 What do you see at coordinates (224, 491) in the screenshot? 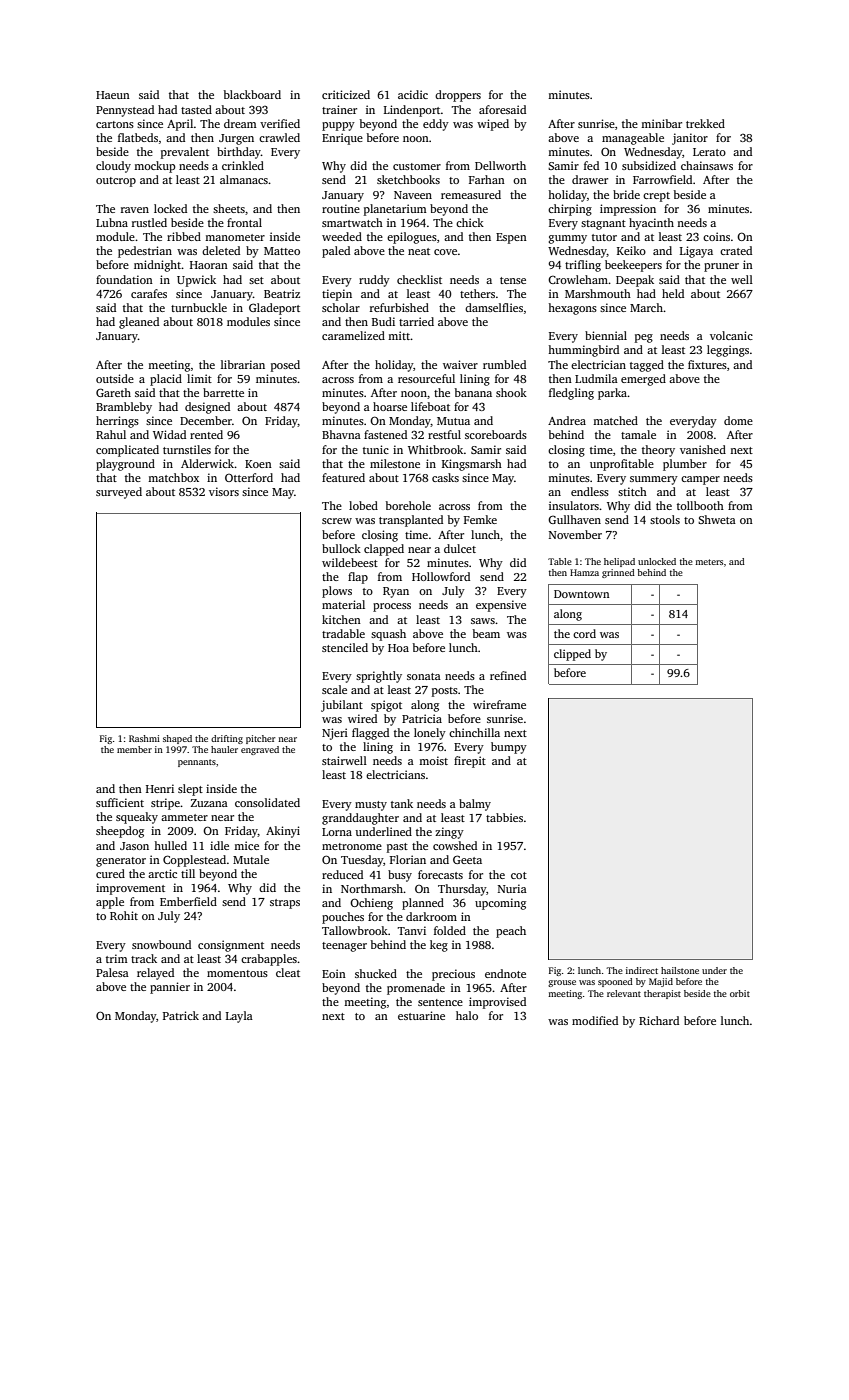
I see `visors` at bounding box center [224, 491].
